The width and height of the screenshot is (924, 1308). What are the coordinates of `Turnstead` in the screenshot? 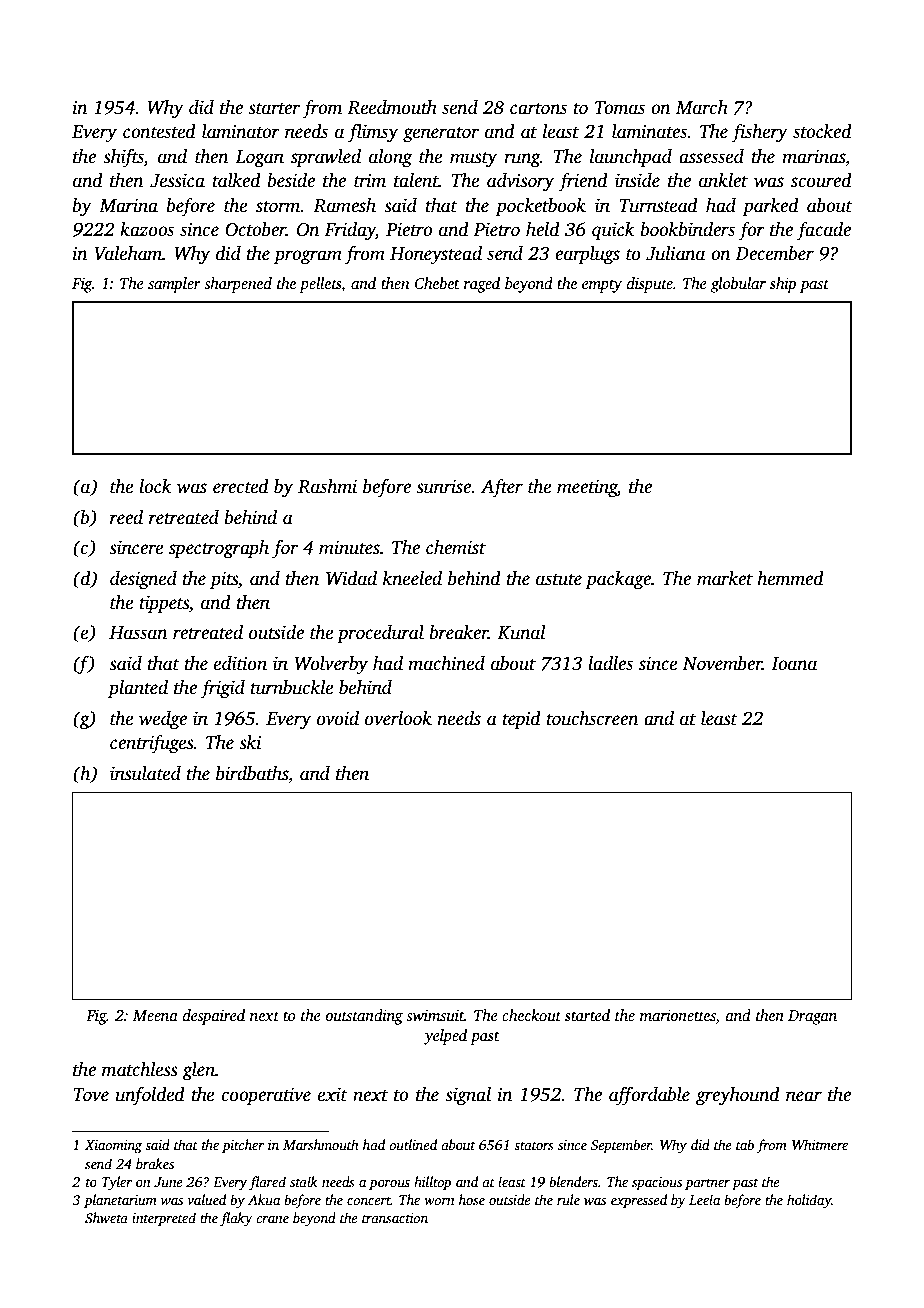 It's located at (658, 205).
